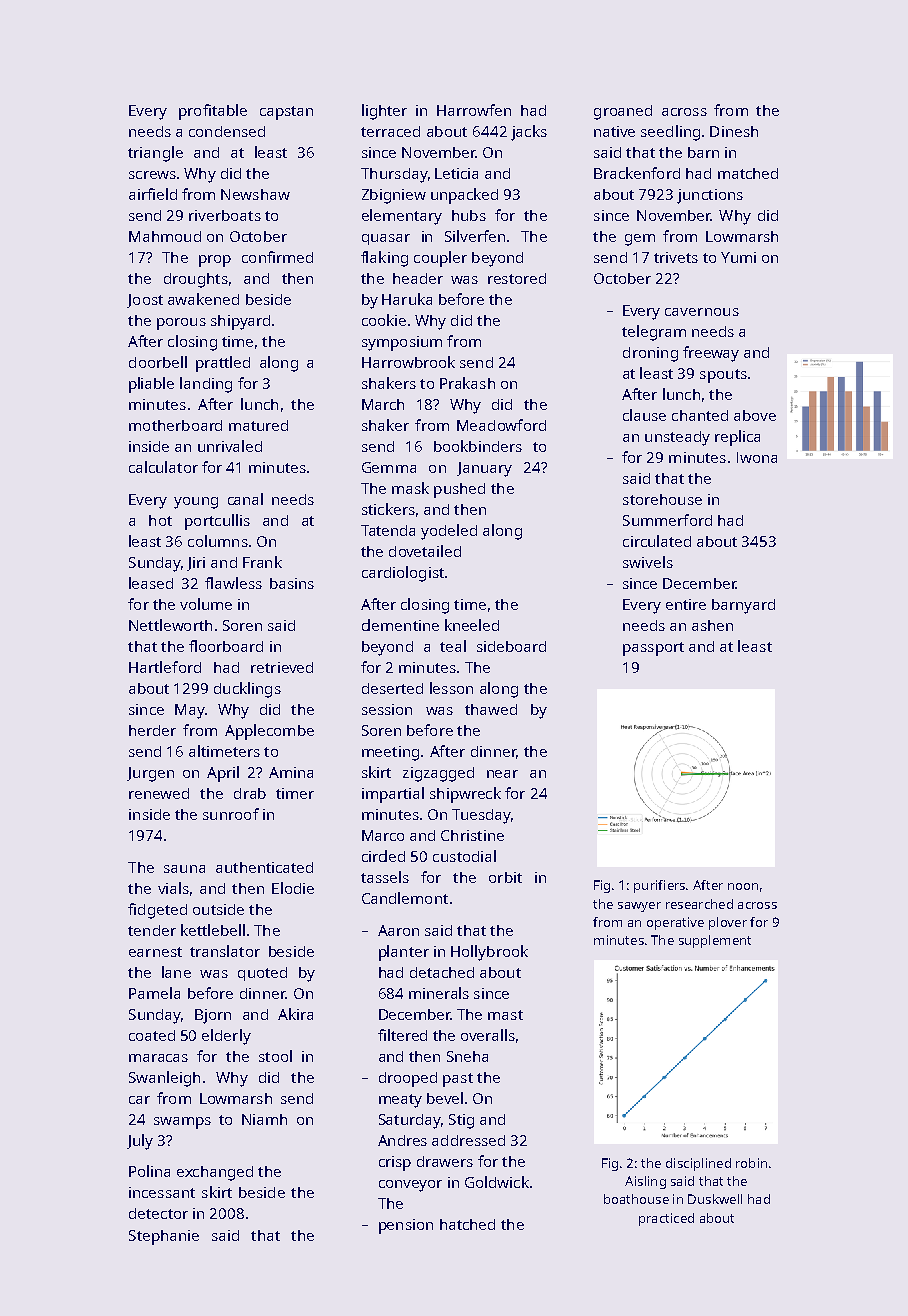  I want to click on telegram, so click(654, 333).
